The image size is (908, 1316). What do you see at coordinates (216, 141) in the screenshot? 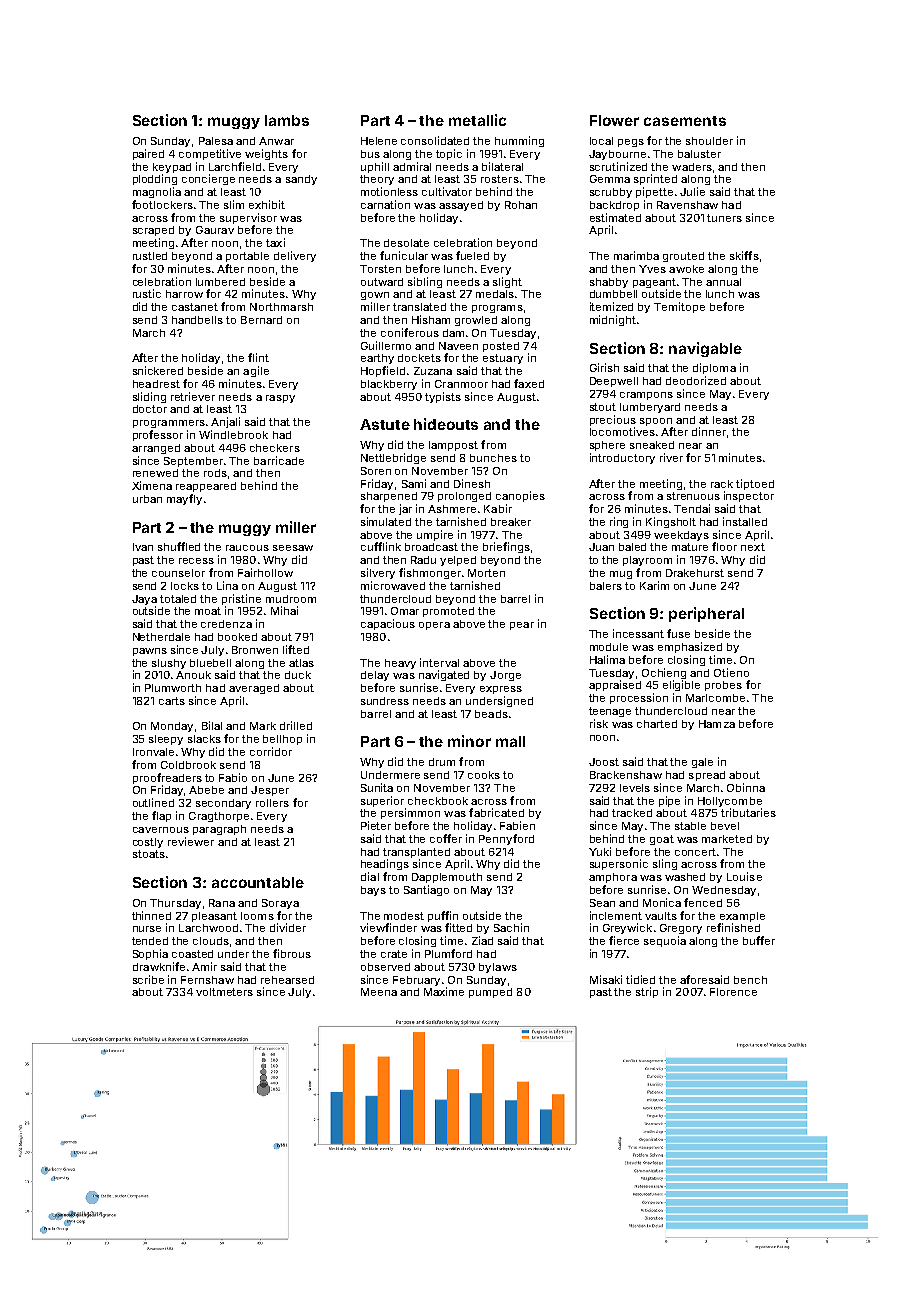
I see `Palesa` at bounding box center [216, 141].
